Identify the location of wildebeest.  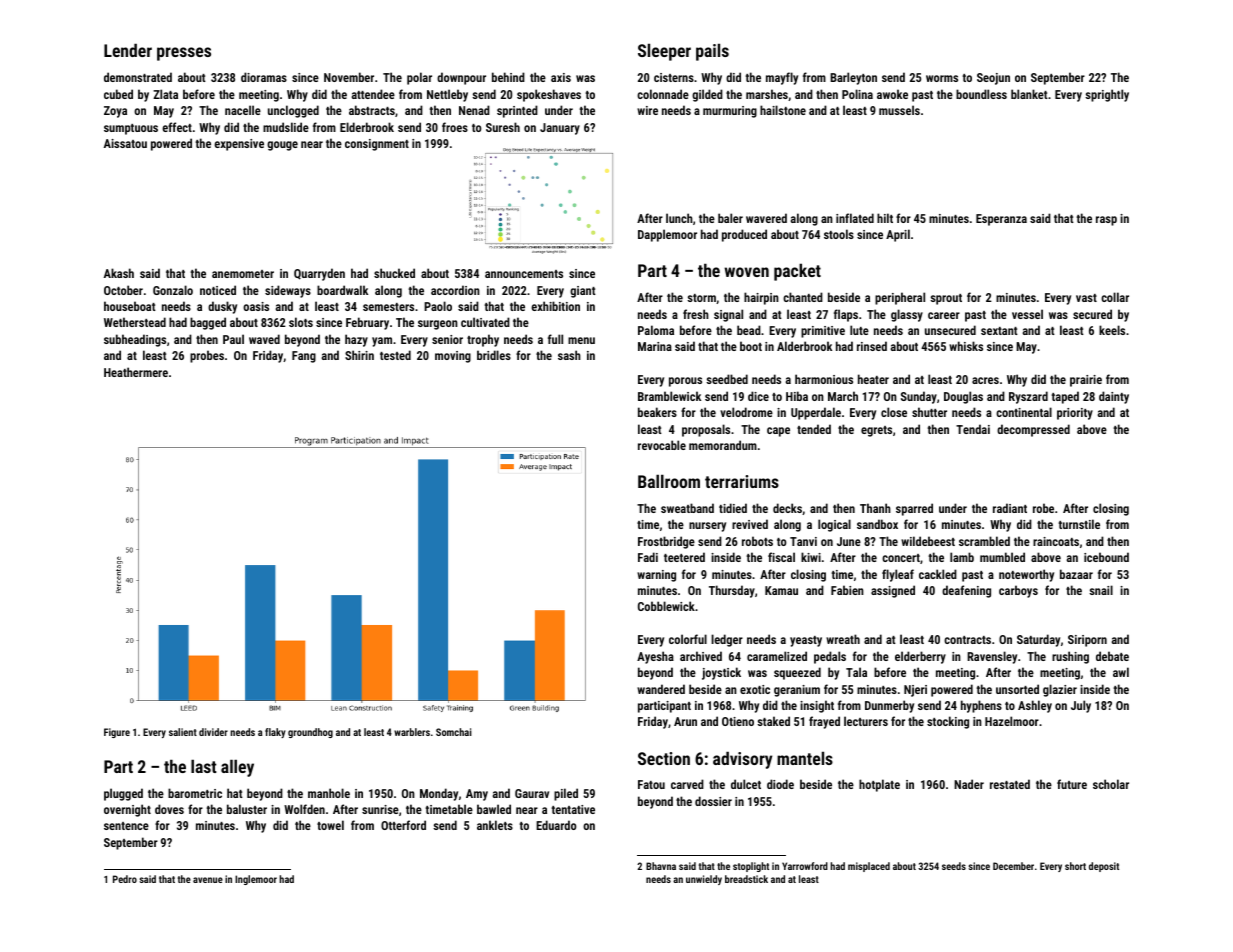
(928, 541).
